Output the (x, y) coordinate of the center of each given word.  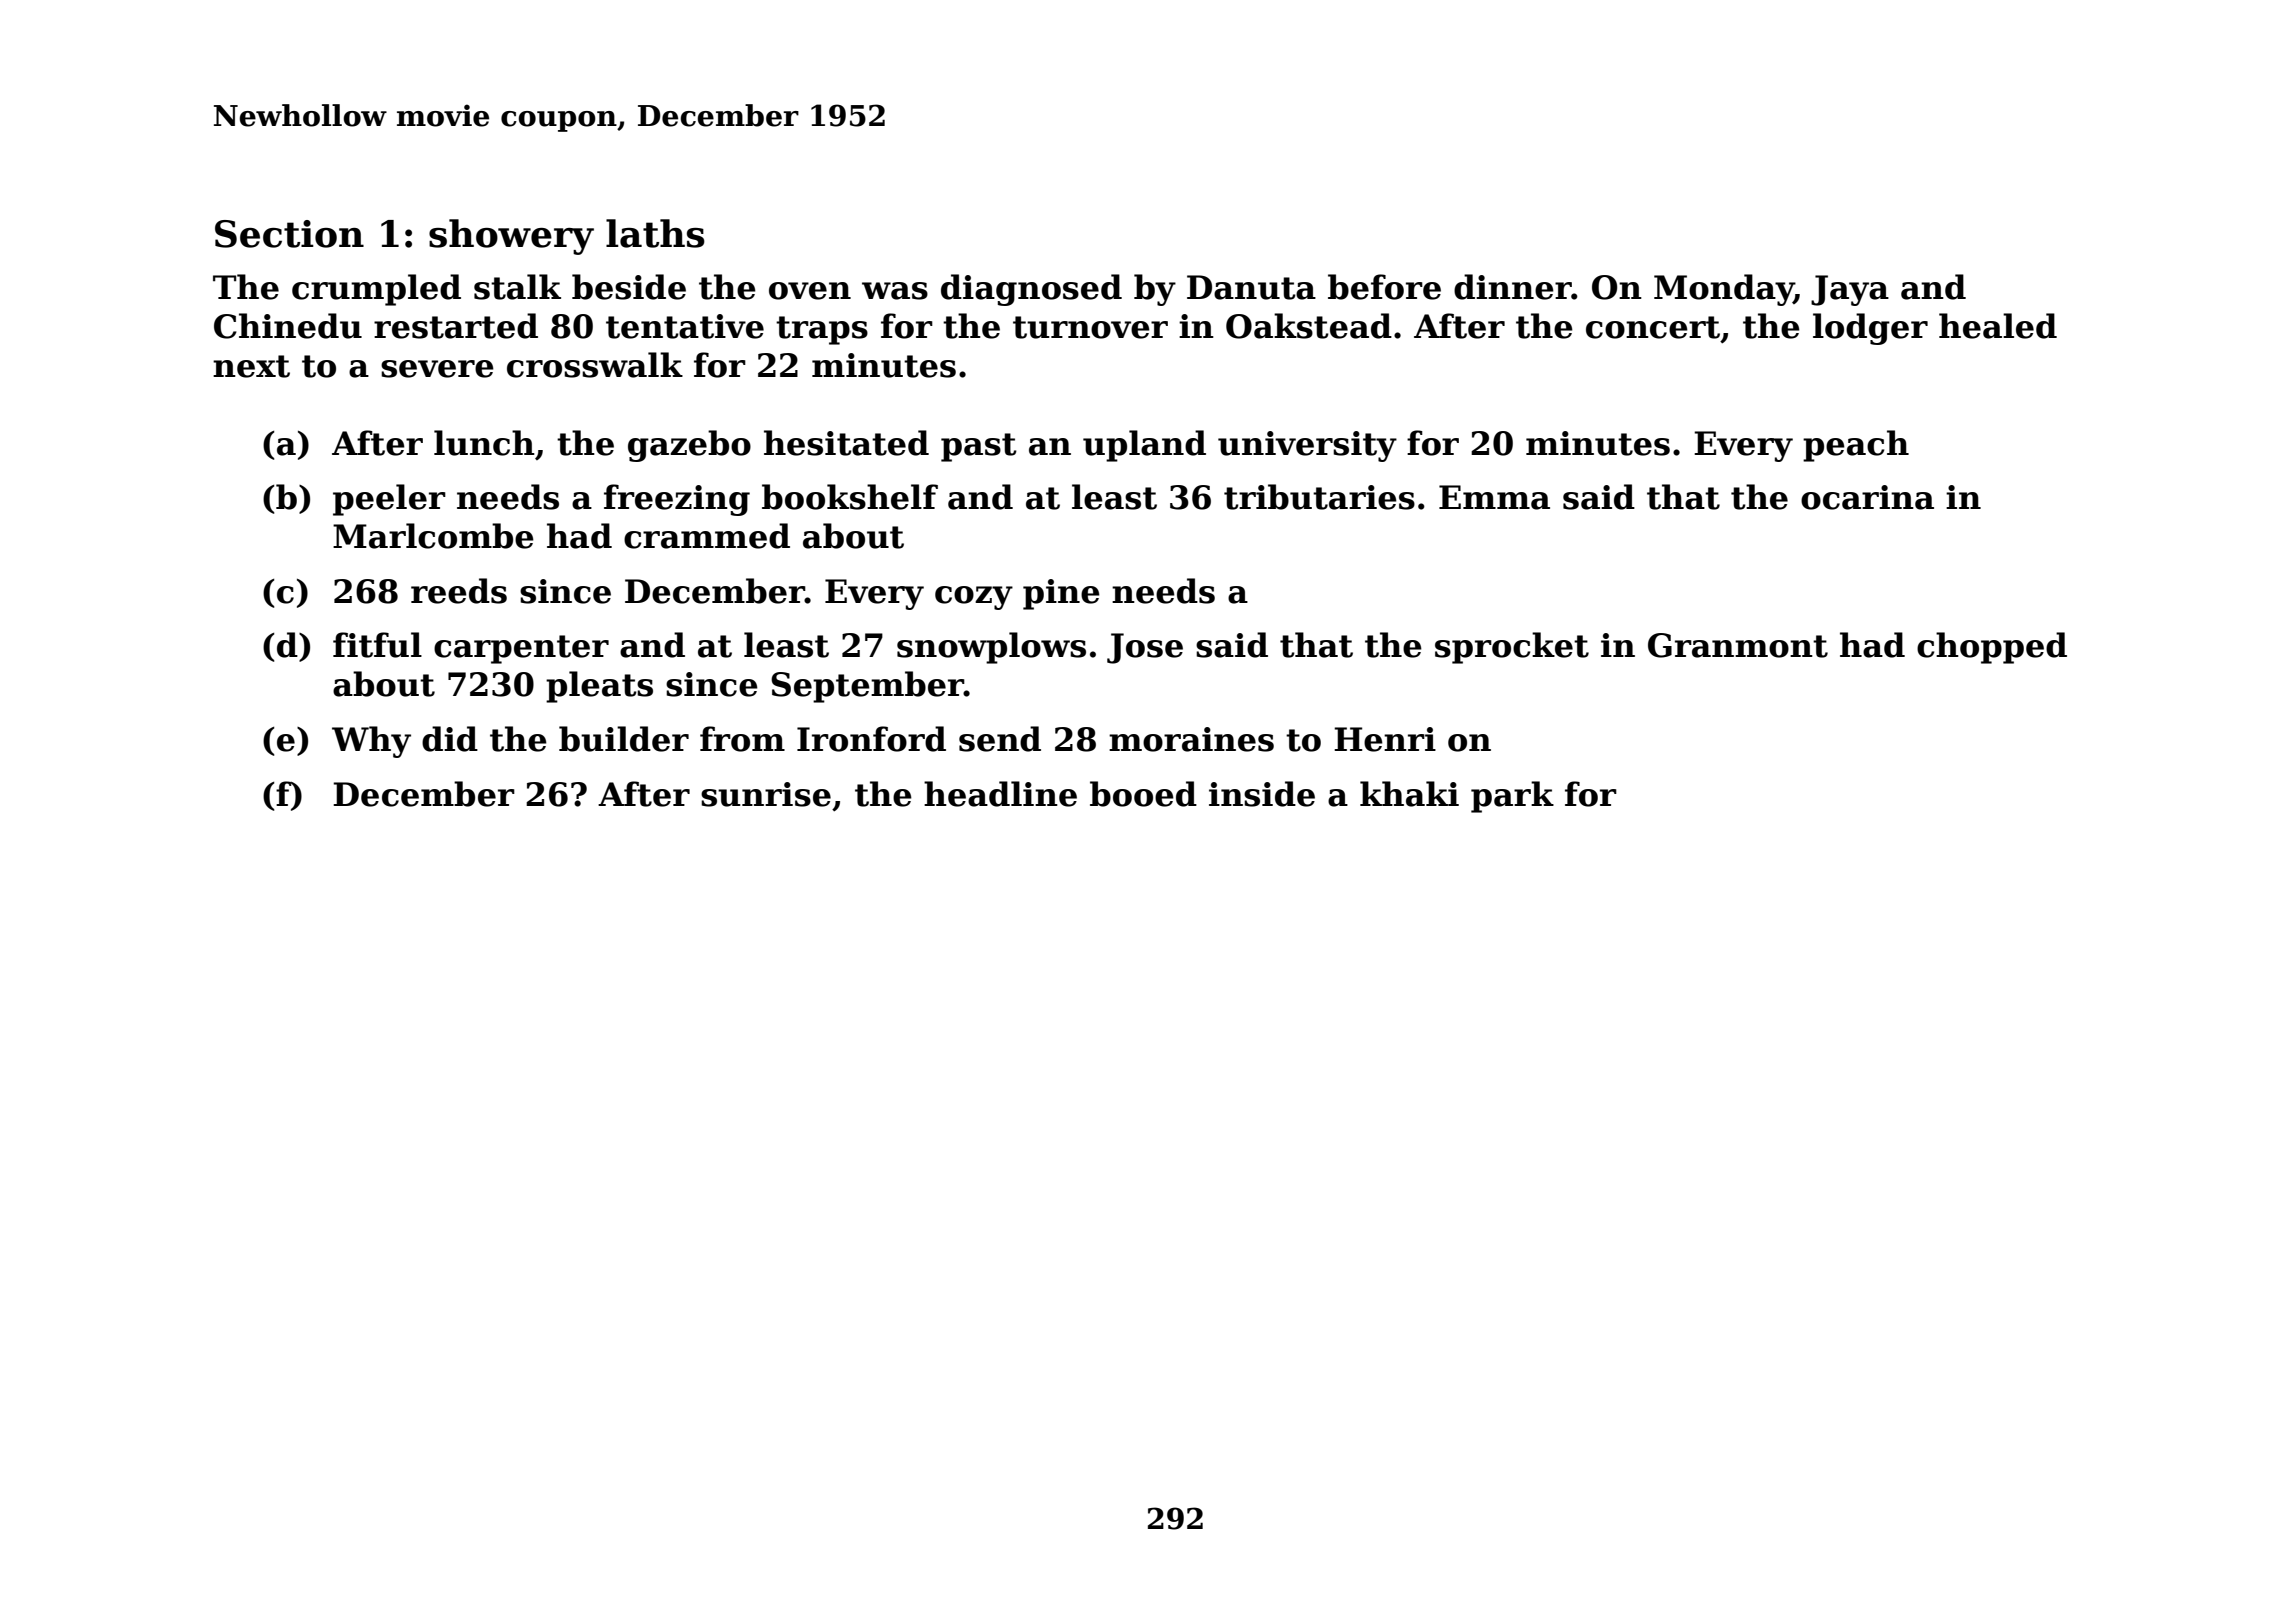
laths (655, 233)
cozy (974, 598)
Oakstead (1309, 326)
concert (1653, 327)
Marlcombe (433, 536)
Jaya (1850, 290)
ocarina (1867, 497)
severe (437, 369)
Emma (1494, 497)
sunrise (766, 794)
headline (1000, 794)
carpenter (521, 649)
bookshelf (850, 497)
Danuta (1251, 287)
